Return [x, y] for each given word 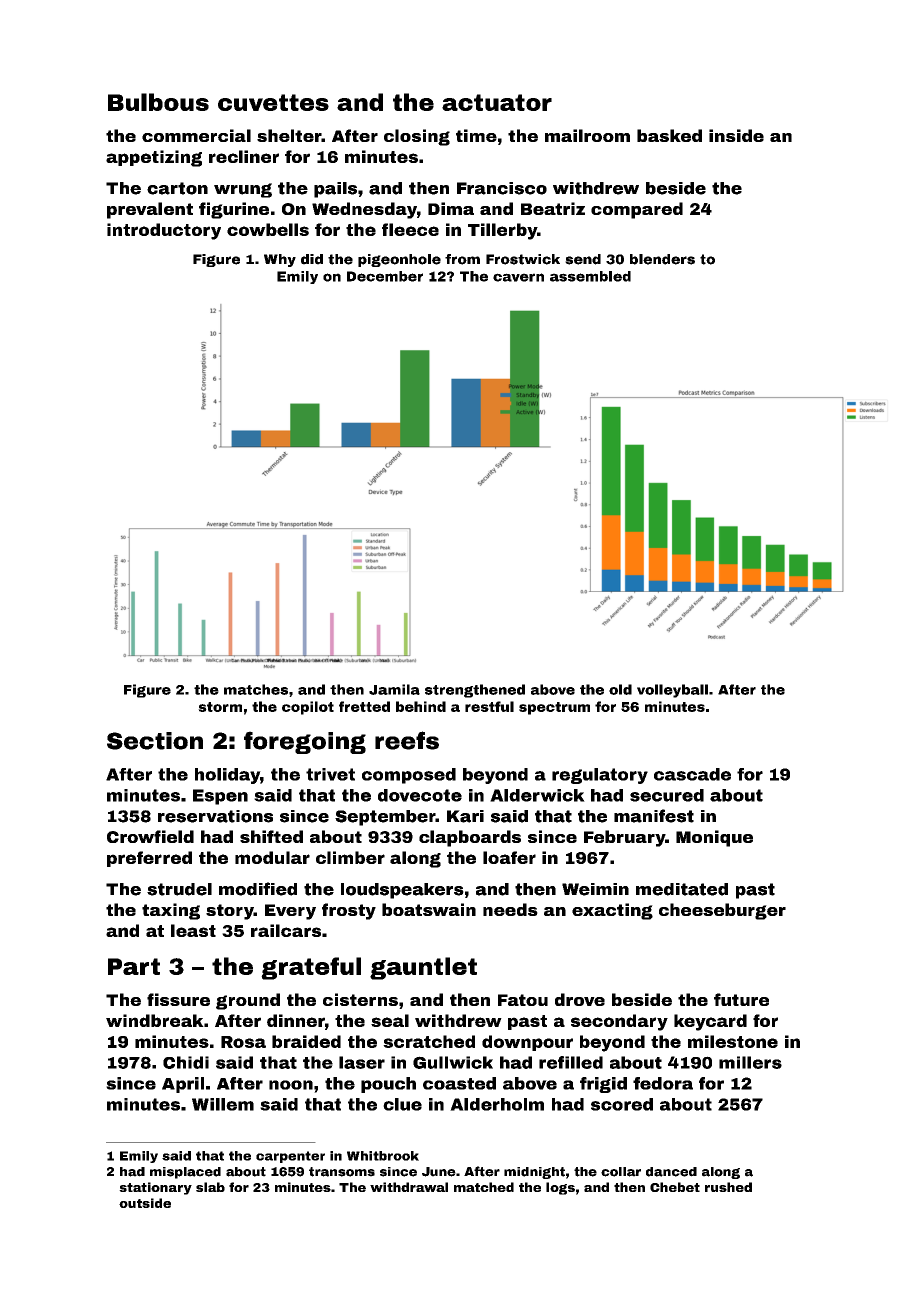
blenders [662, 259]
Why [280, 260]
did [312, 259]
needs [510, 909]
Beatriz [553, 208]
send [583, 259]
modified [258, 889]
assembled [590, 276]
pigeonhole [399, 260]
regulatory [600, 776]
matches [256, 689]
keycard [710, 1022]
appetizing [154, 158]
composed [409, 776]
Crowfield [150, 836]
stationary [155, 1188]
